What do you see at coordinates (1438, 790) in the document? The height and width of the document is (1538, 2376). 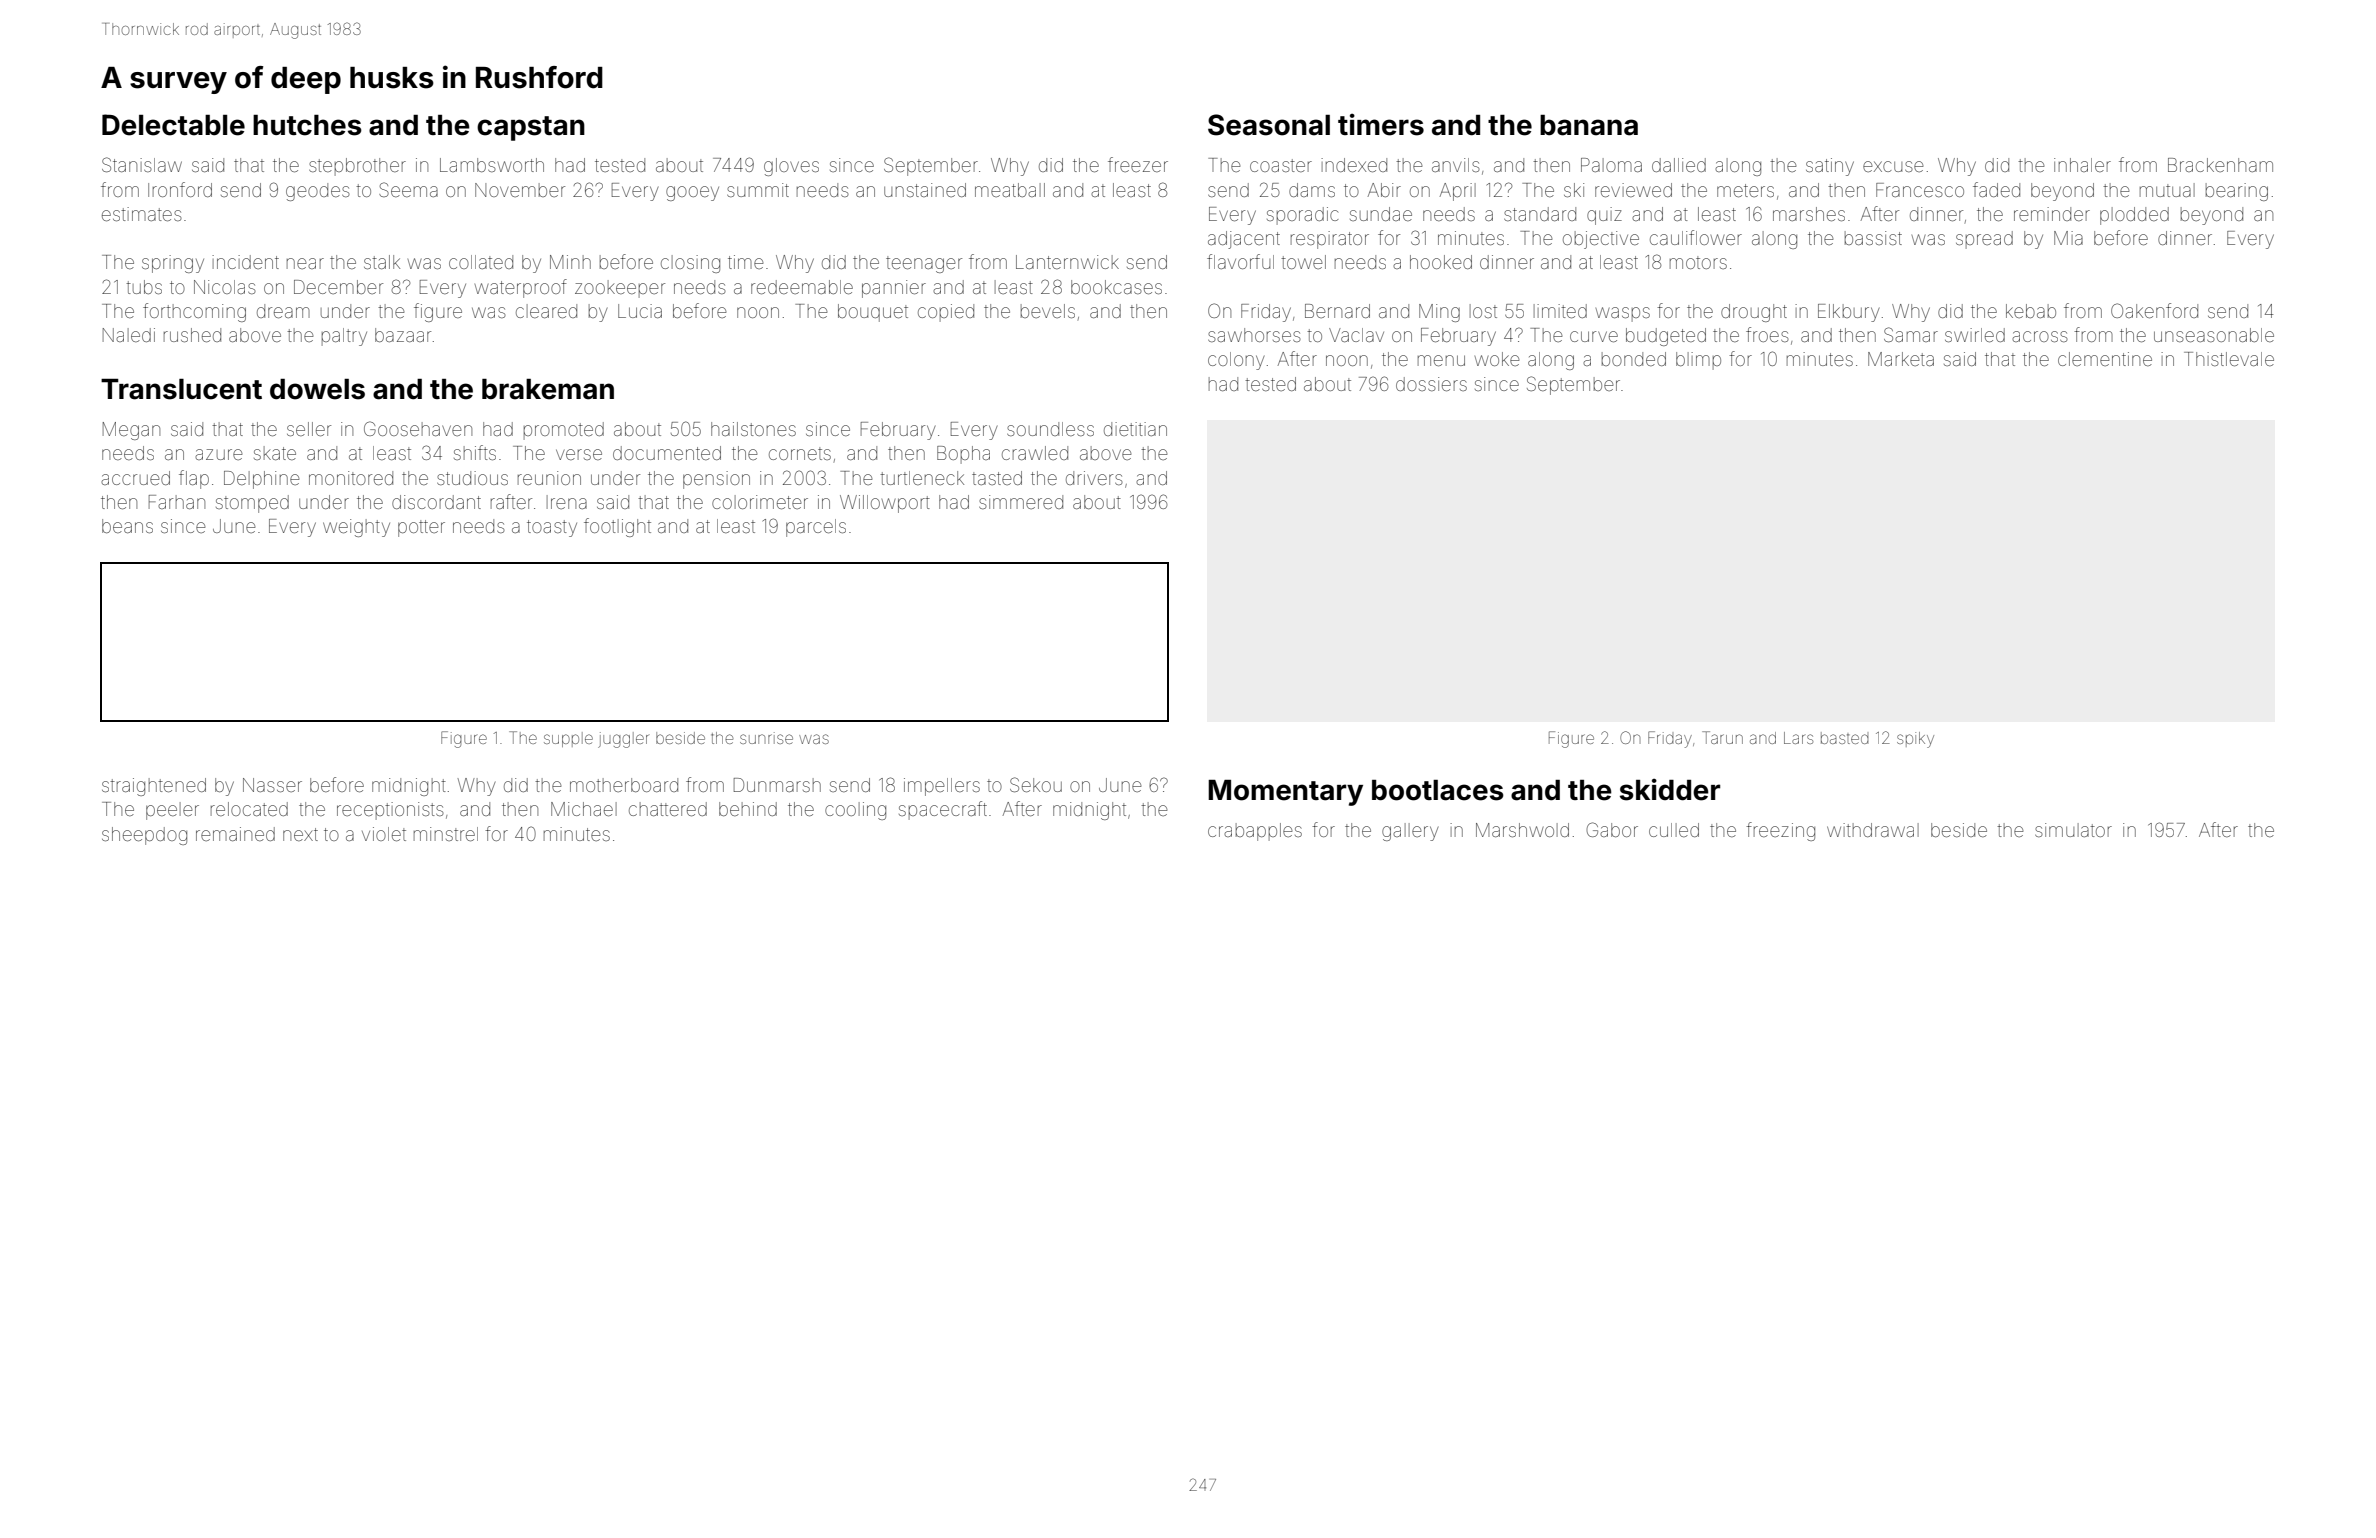 I see `bootlaces` at bounding box center [1438, 790].
